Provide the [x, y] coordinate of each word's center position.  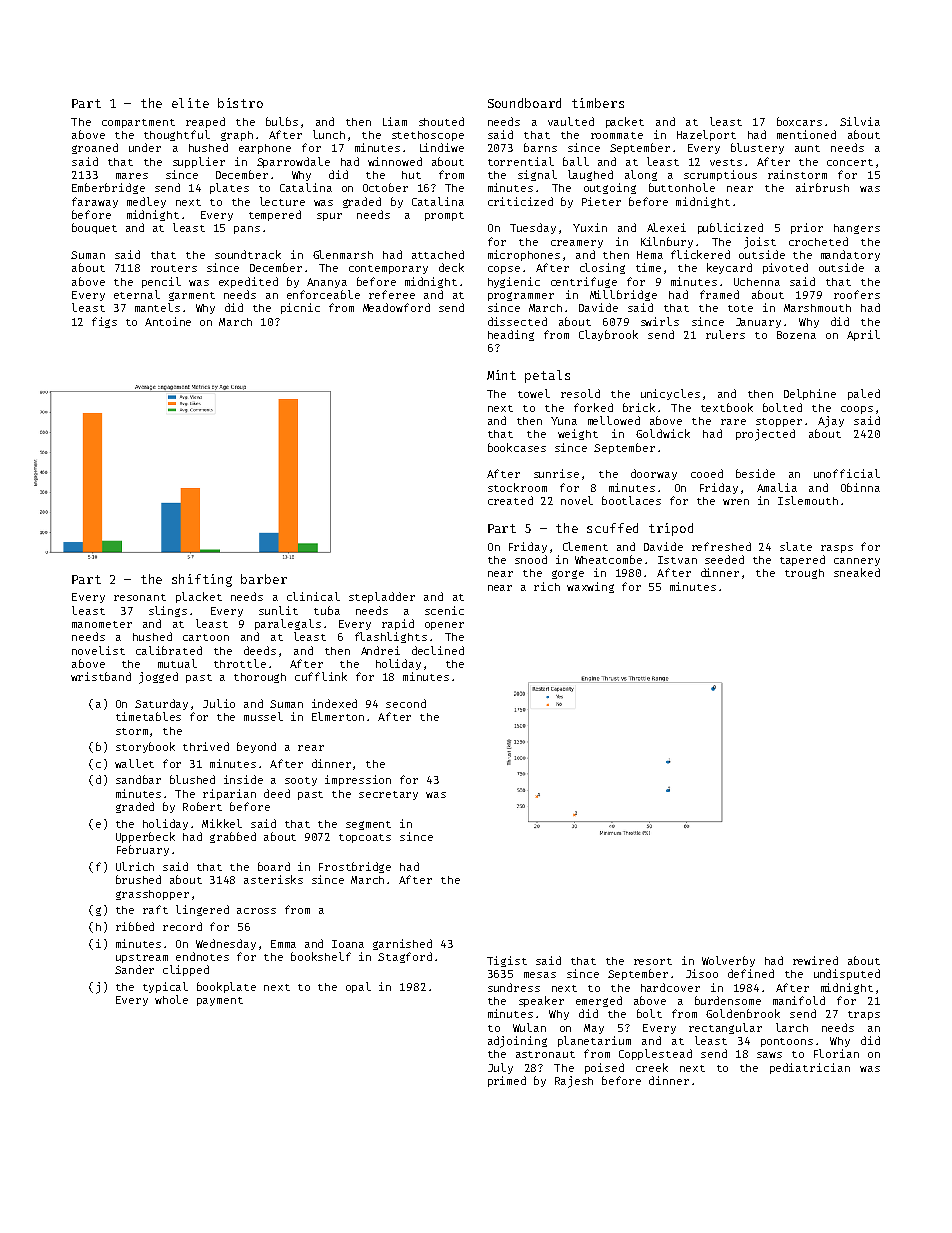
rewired [815, 960]
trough [804, 574]
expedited [248, 282]
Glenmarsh [343, 254]
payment [220, 1001]
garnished [402, 944]
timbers [598, 103]
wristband [101, 676]
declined [438, 650]
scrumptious [720, 175]
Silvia [860, 121]
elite [190, 103]
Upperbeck [145, 837]
